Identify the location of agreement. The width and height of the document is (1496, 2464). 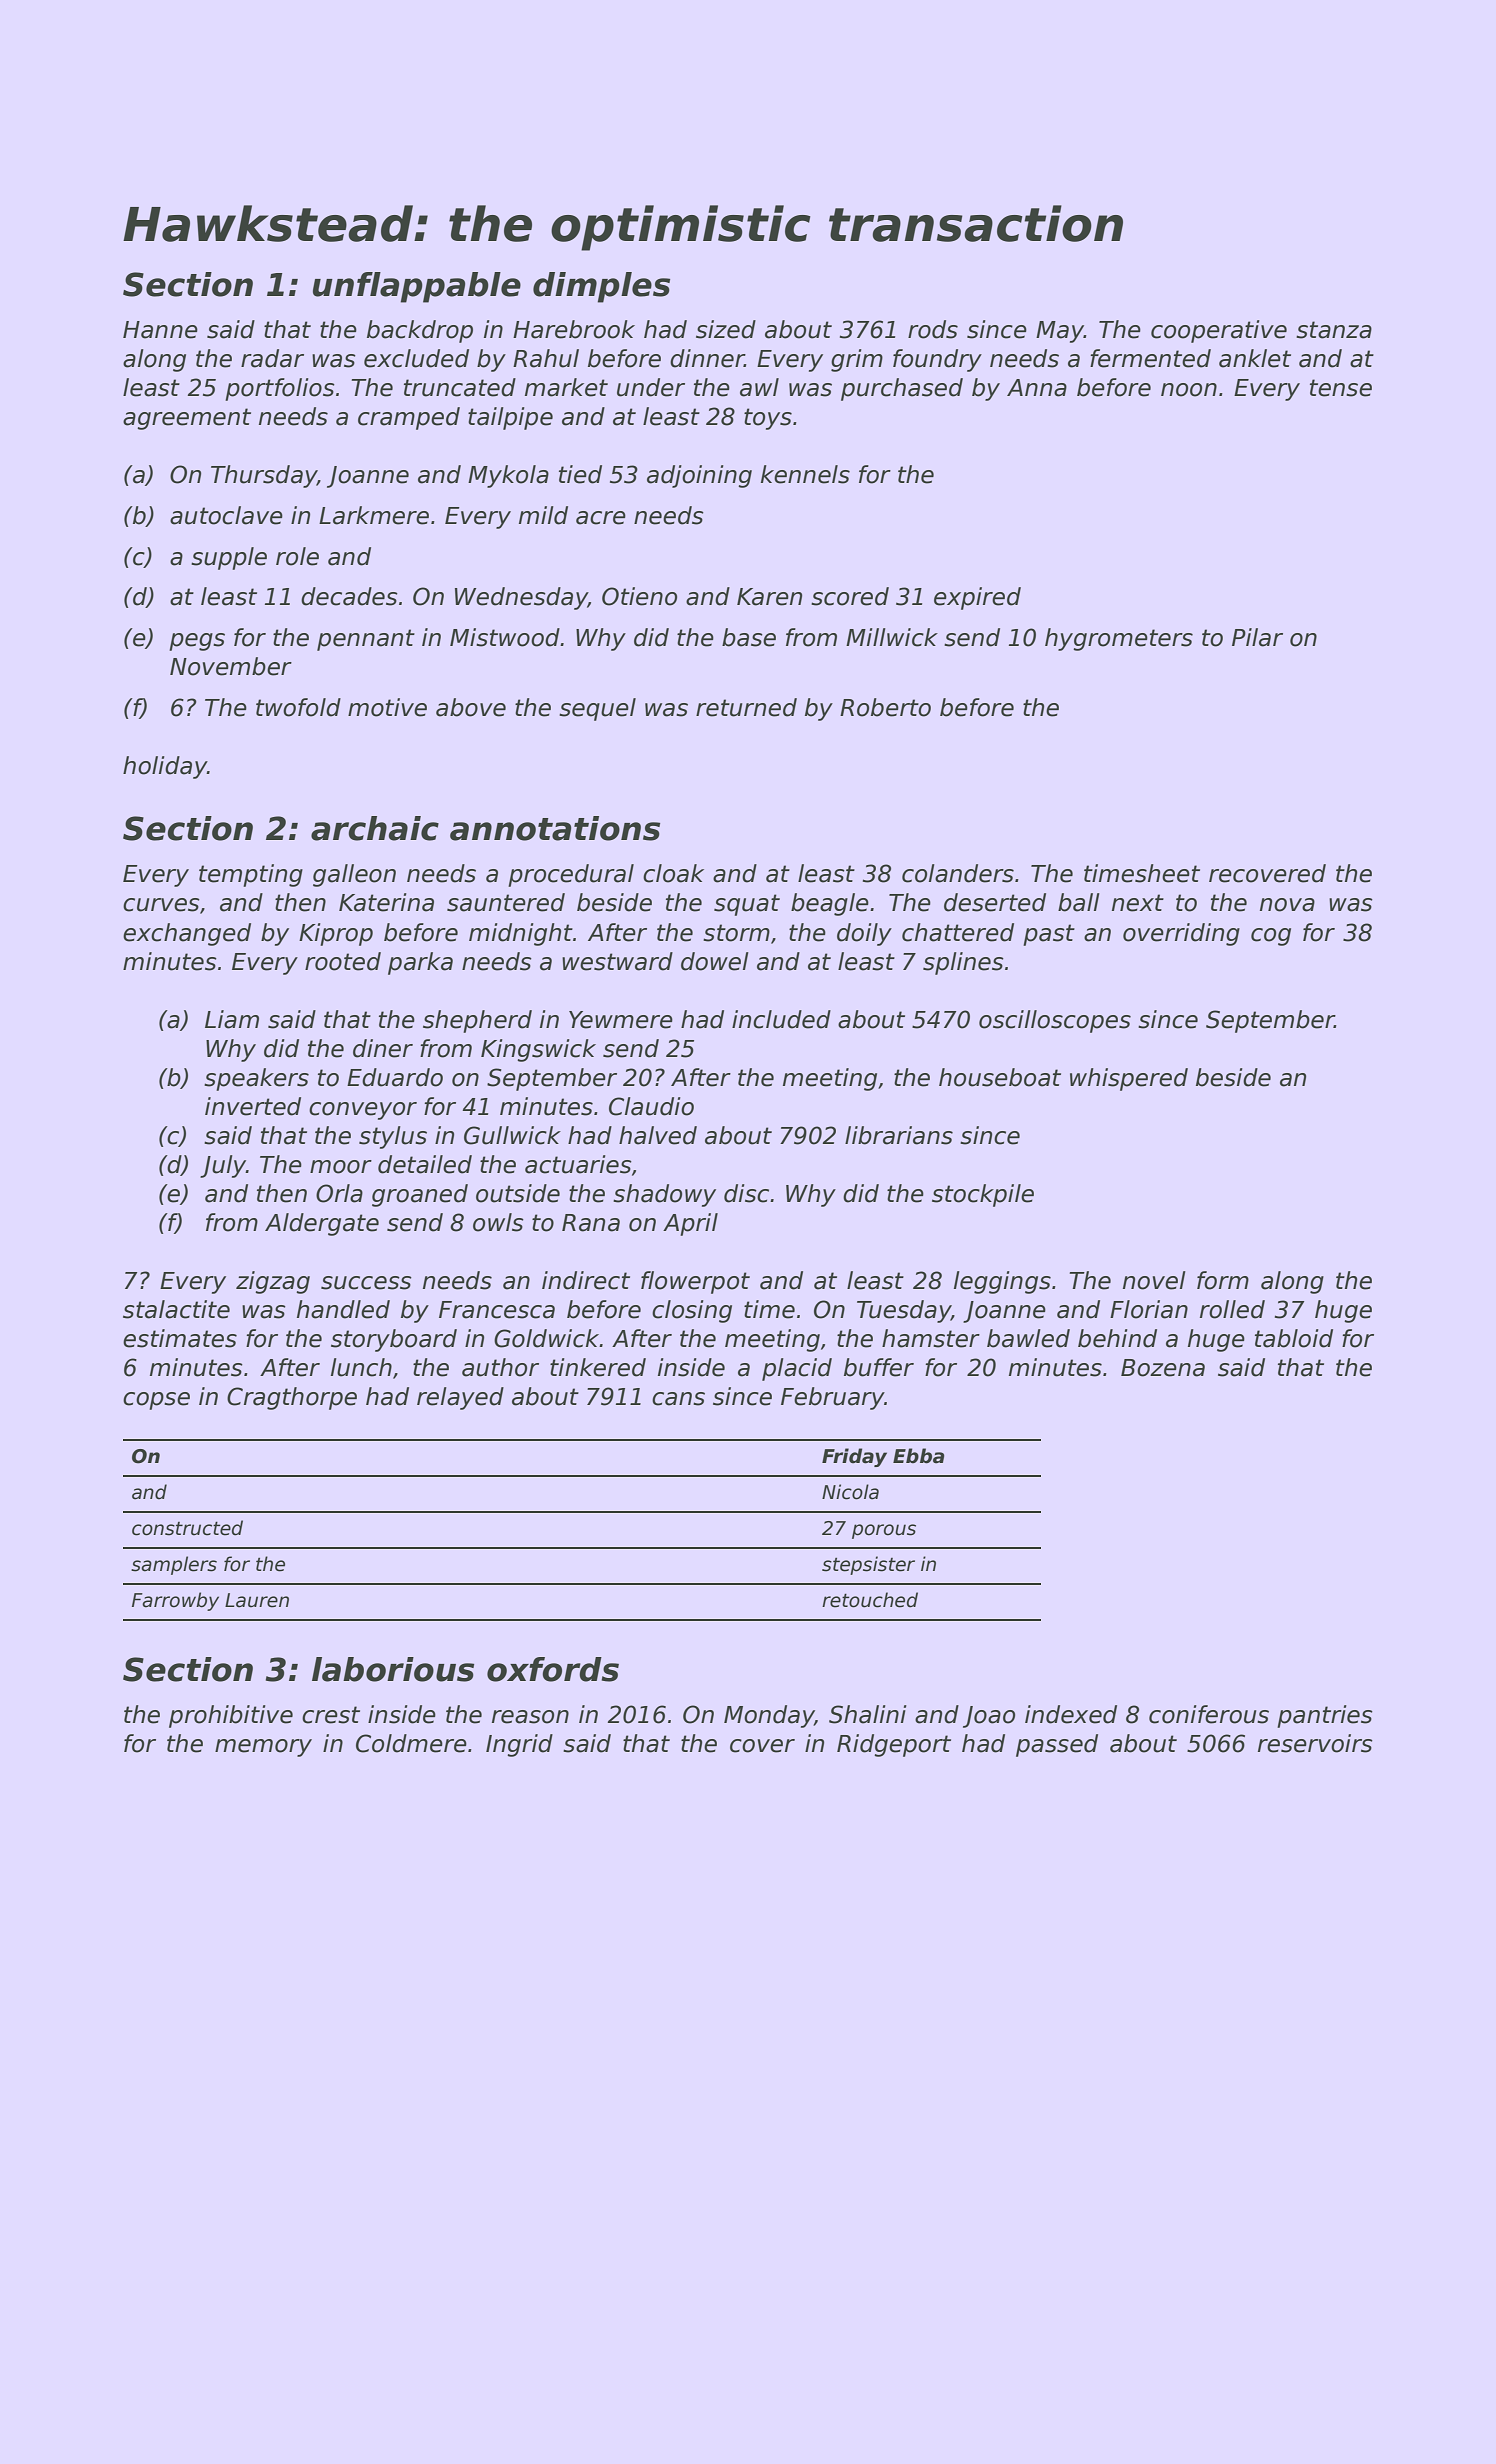
(187, 419).
